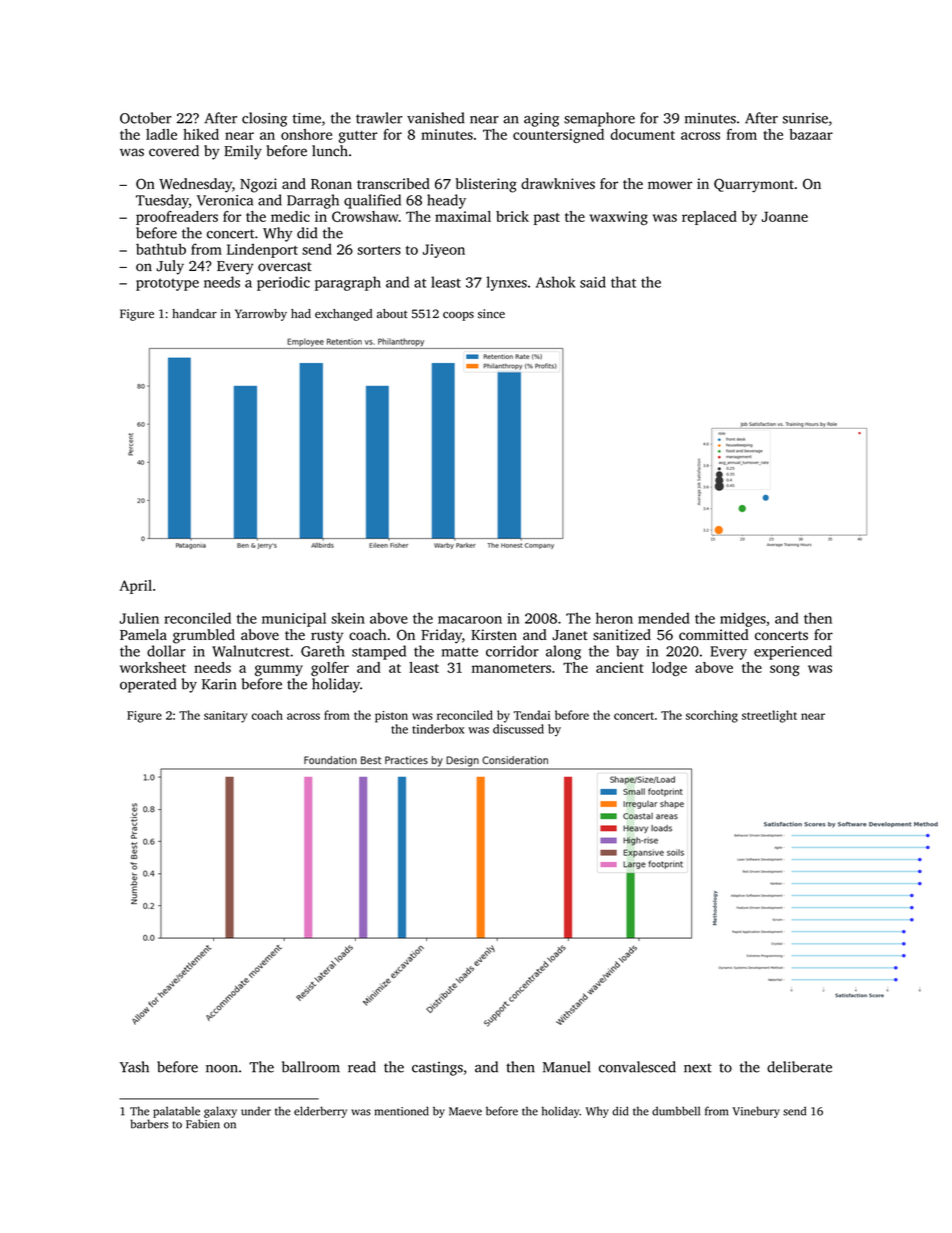 Image resolution: width=952 pixels, height=1233 pixels. I want to click on bazaar, so click(811, 134).
